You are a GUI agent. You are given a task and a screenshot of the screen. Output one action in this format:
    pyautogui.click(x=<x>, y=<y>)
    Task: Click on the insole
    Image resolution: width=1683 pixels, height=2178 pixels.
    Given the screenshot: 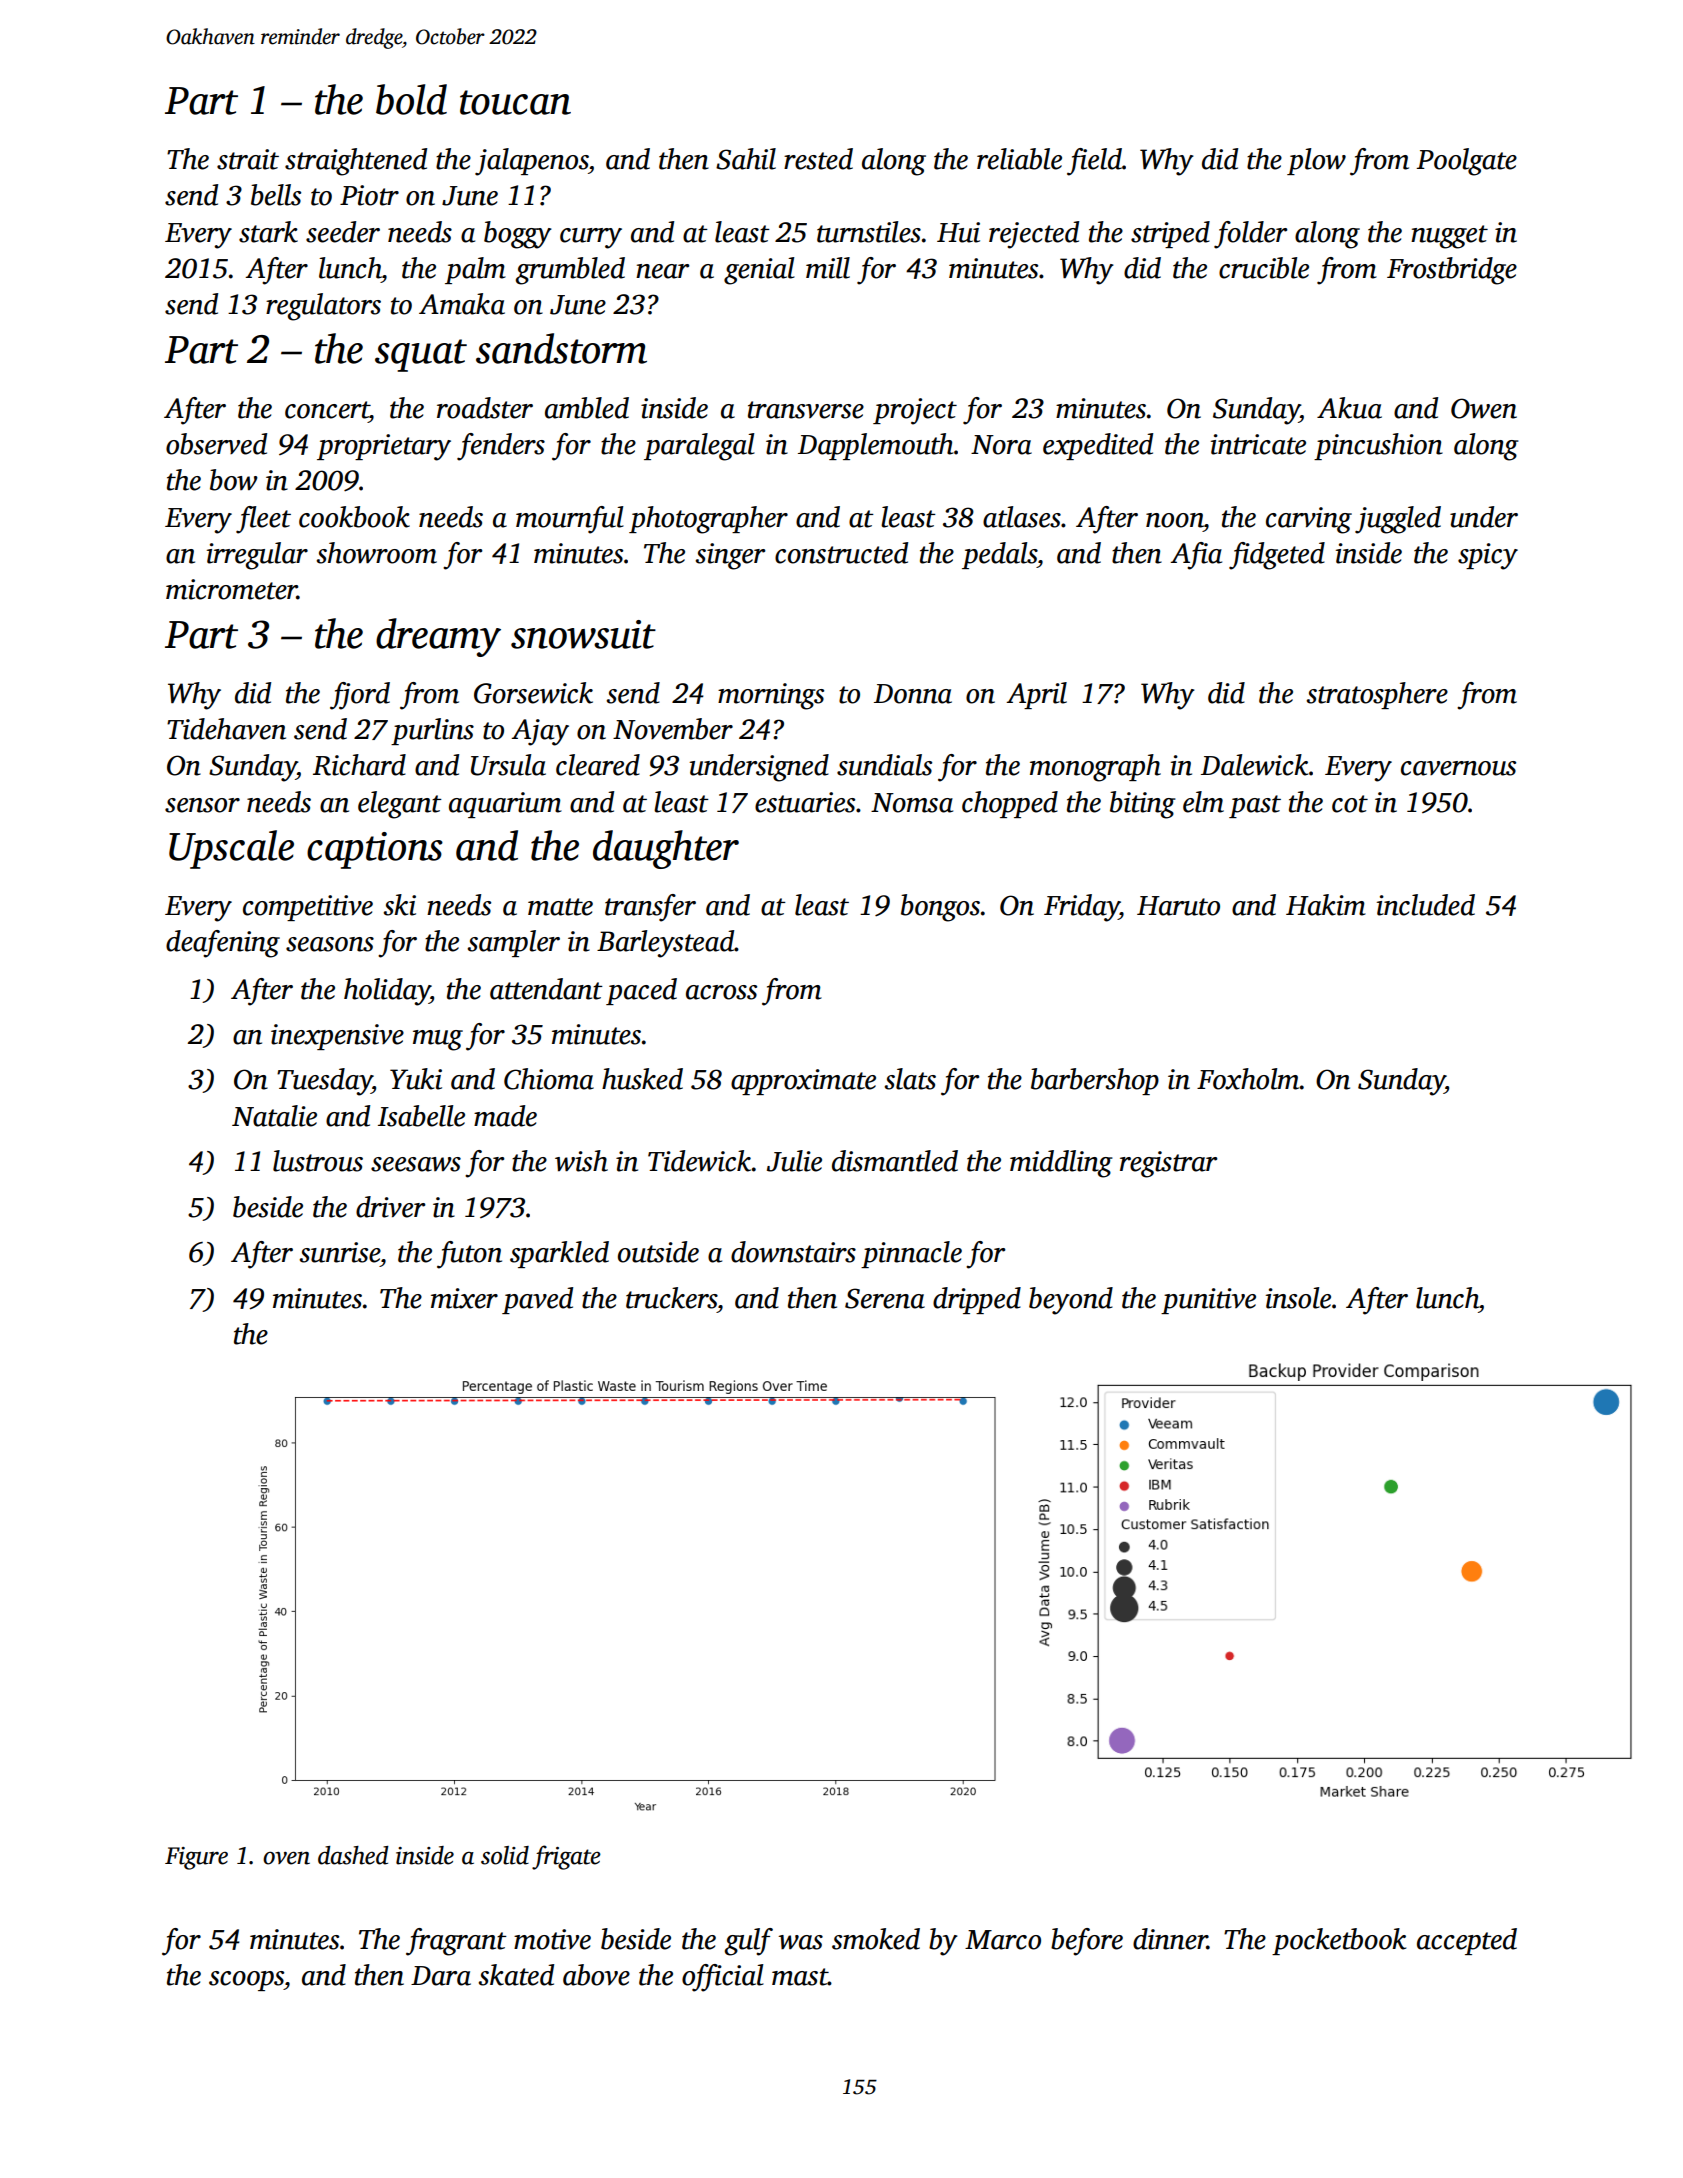 What is the action you would take?
    pyautogui.click(x=1298, y=1298)
